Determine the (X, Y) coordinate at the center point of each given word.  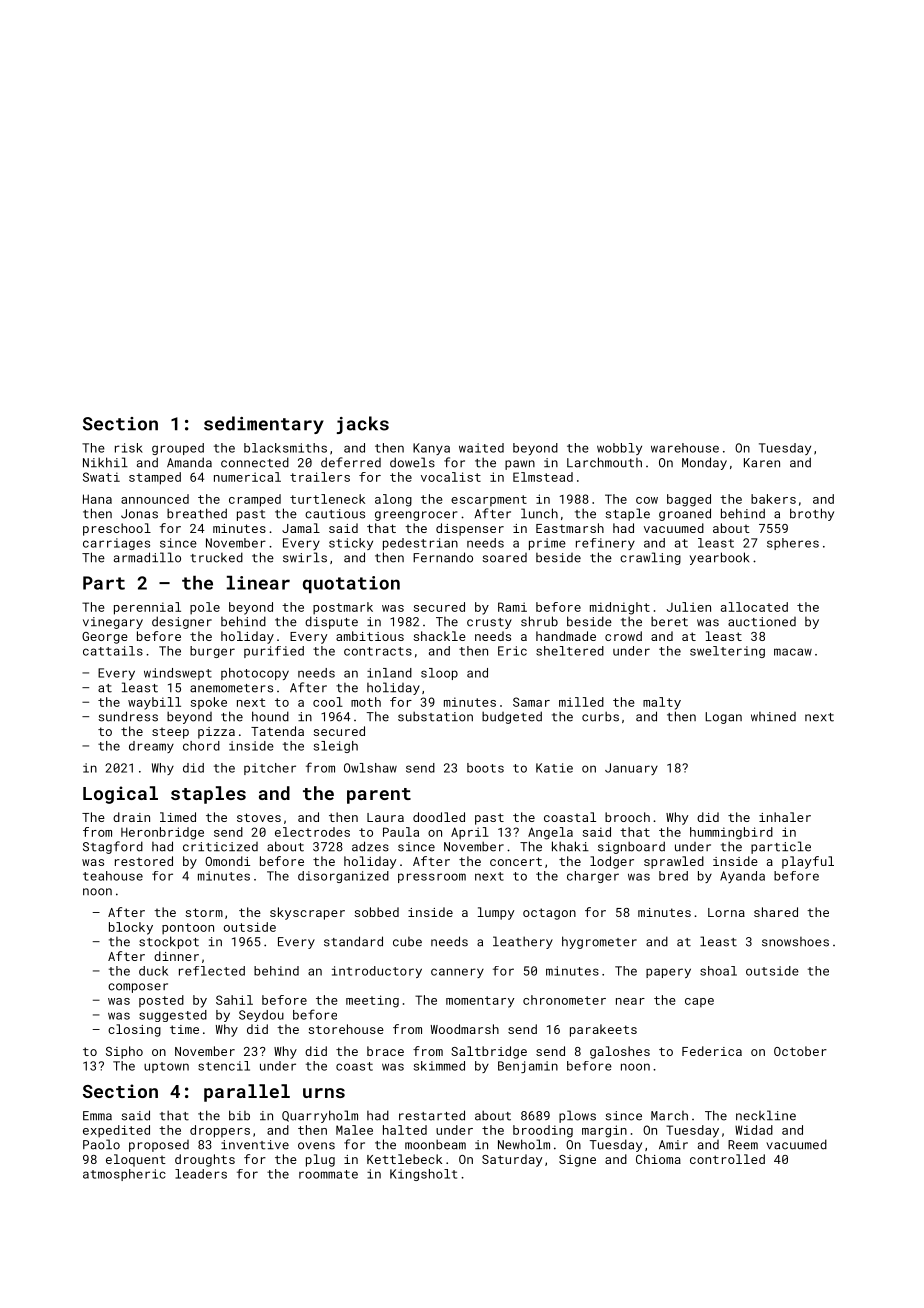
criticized (220, 847)
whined (773, 717)
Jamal (301, 528)
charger (593, 877)
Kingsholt (423, 1175)
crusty (489, 623)
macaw (793, 652)
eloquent (136, 1160)
